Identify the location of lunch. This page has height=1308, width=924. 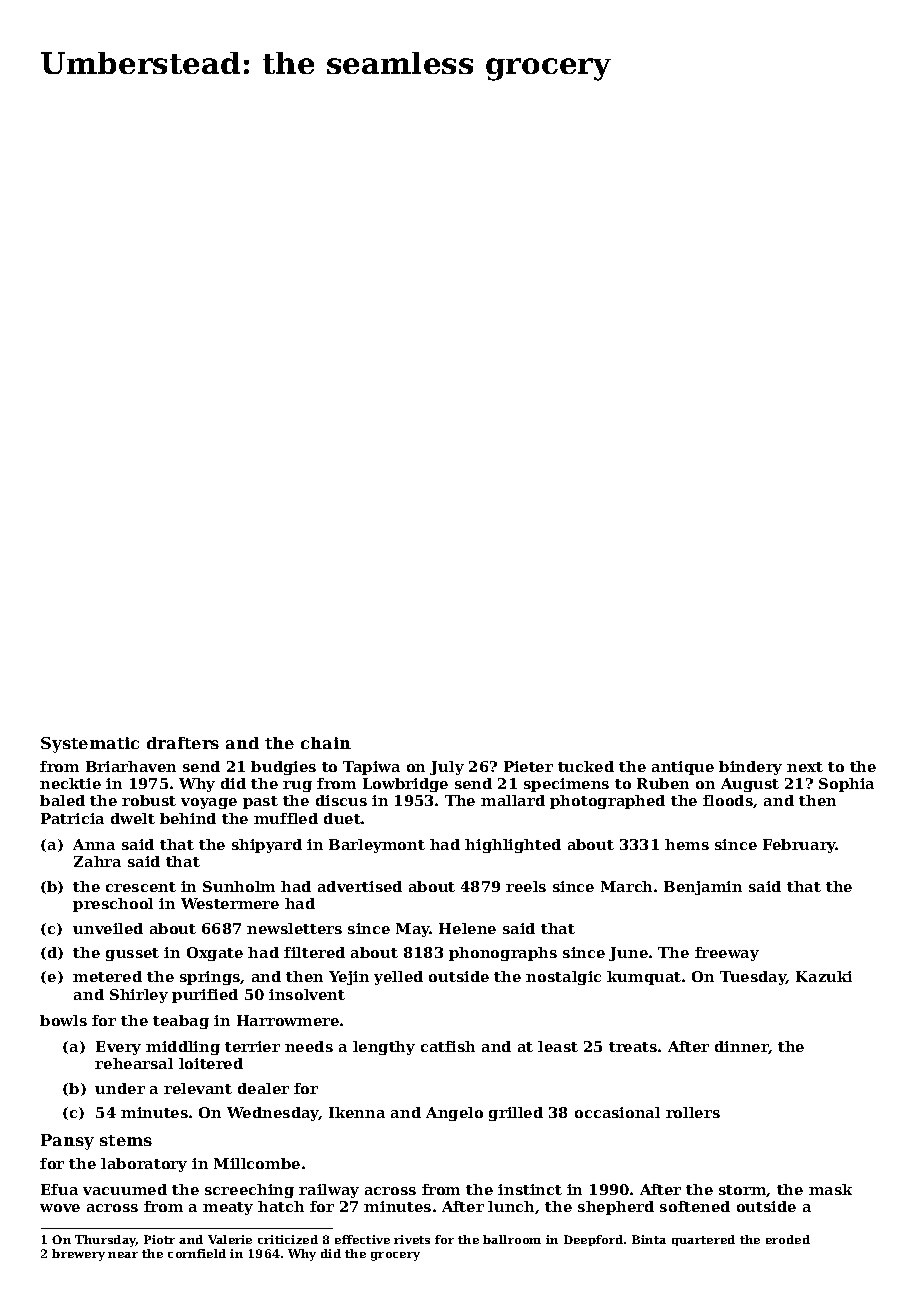
(512, 1207).
